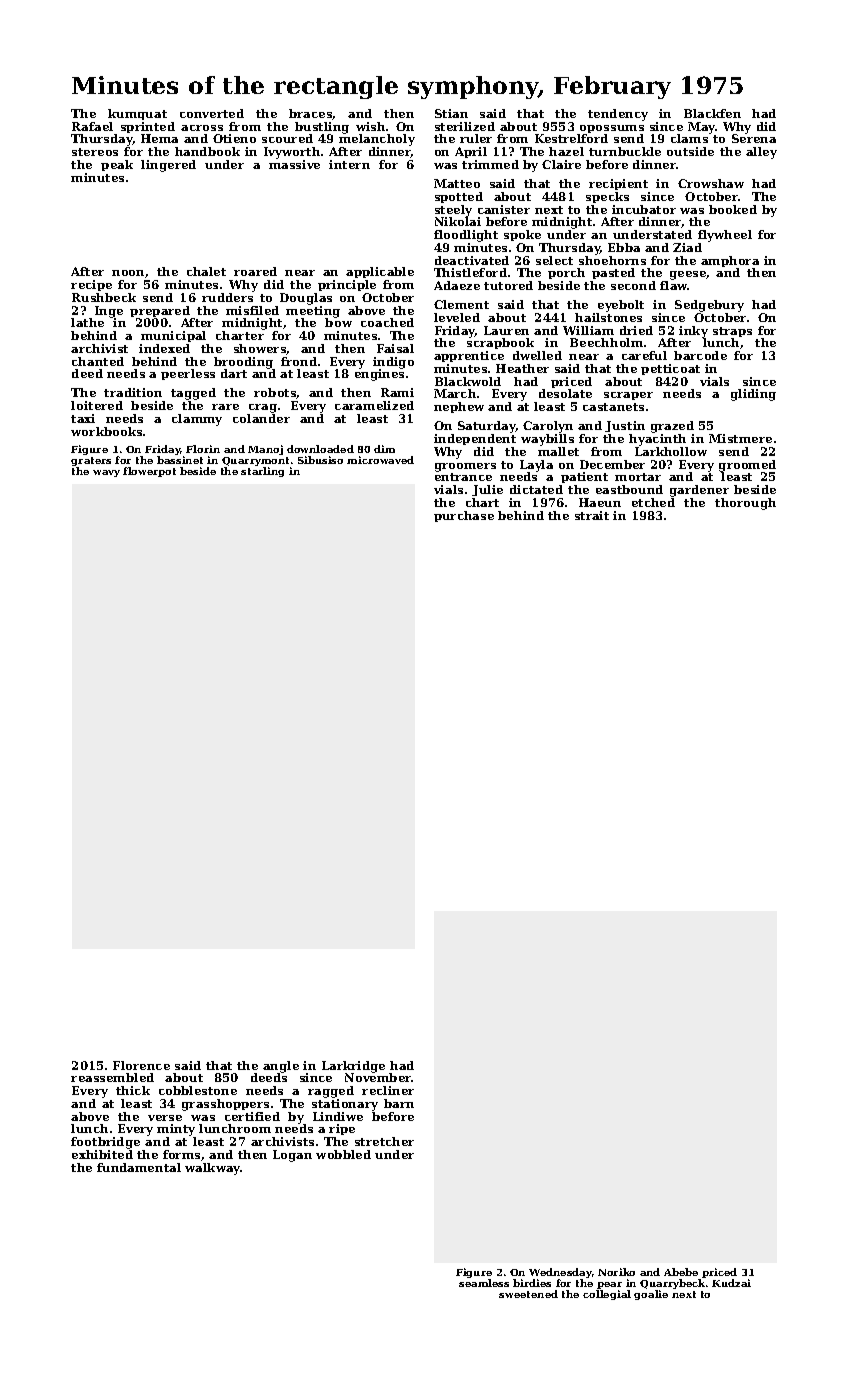 The width and height of the image is (849, 1400). Describe the element at coordinates (761, 153) in the image. I see `alley` at that location.
